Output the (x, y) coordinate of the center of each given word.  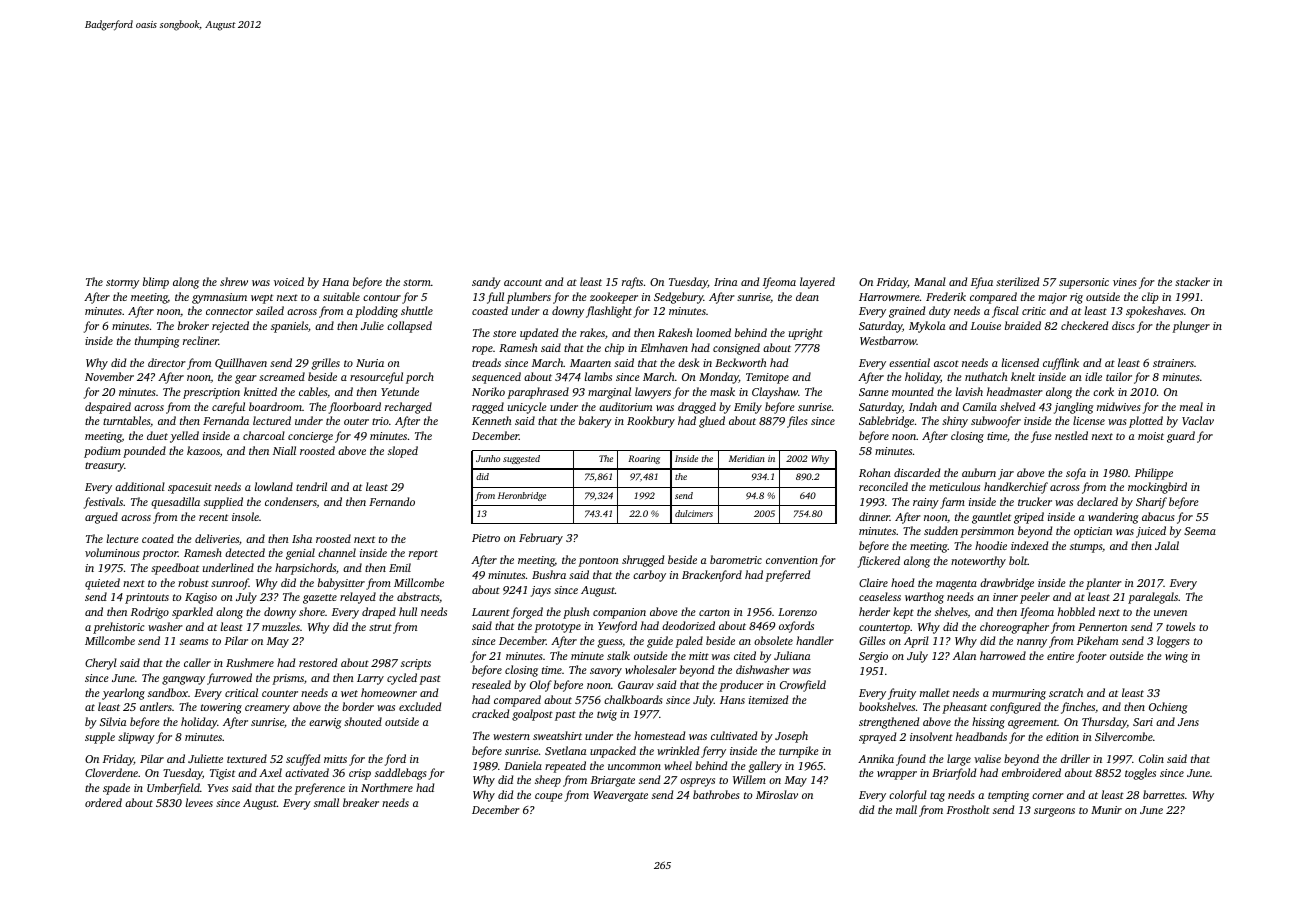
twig (607, 715)
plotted (1146, 422)
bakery (595, 422)
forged (527, 613)
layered (817, 283)
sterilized (1017, 281)
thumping (157, 342)
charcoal (264, 435)
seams (194, 642)
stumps (1086, 548)
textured (247, 758)
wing (1176, 657)
